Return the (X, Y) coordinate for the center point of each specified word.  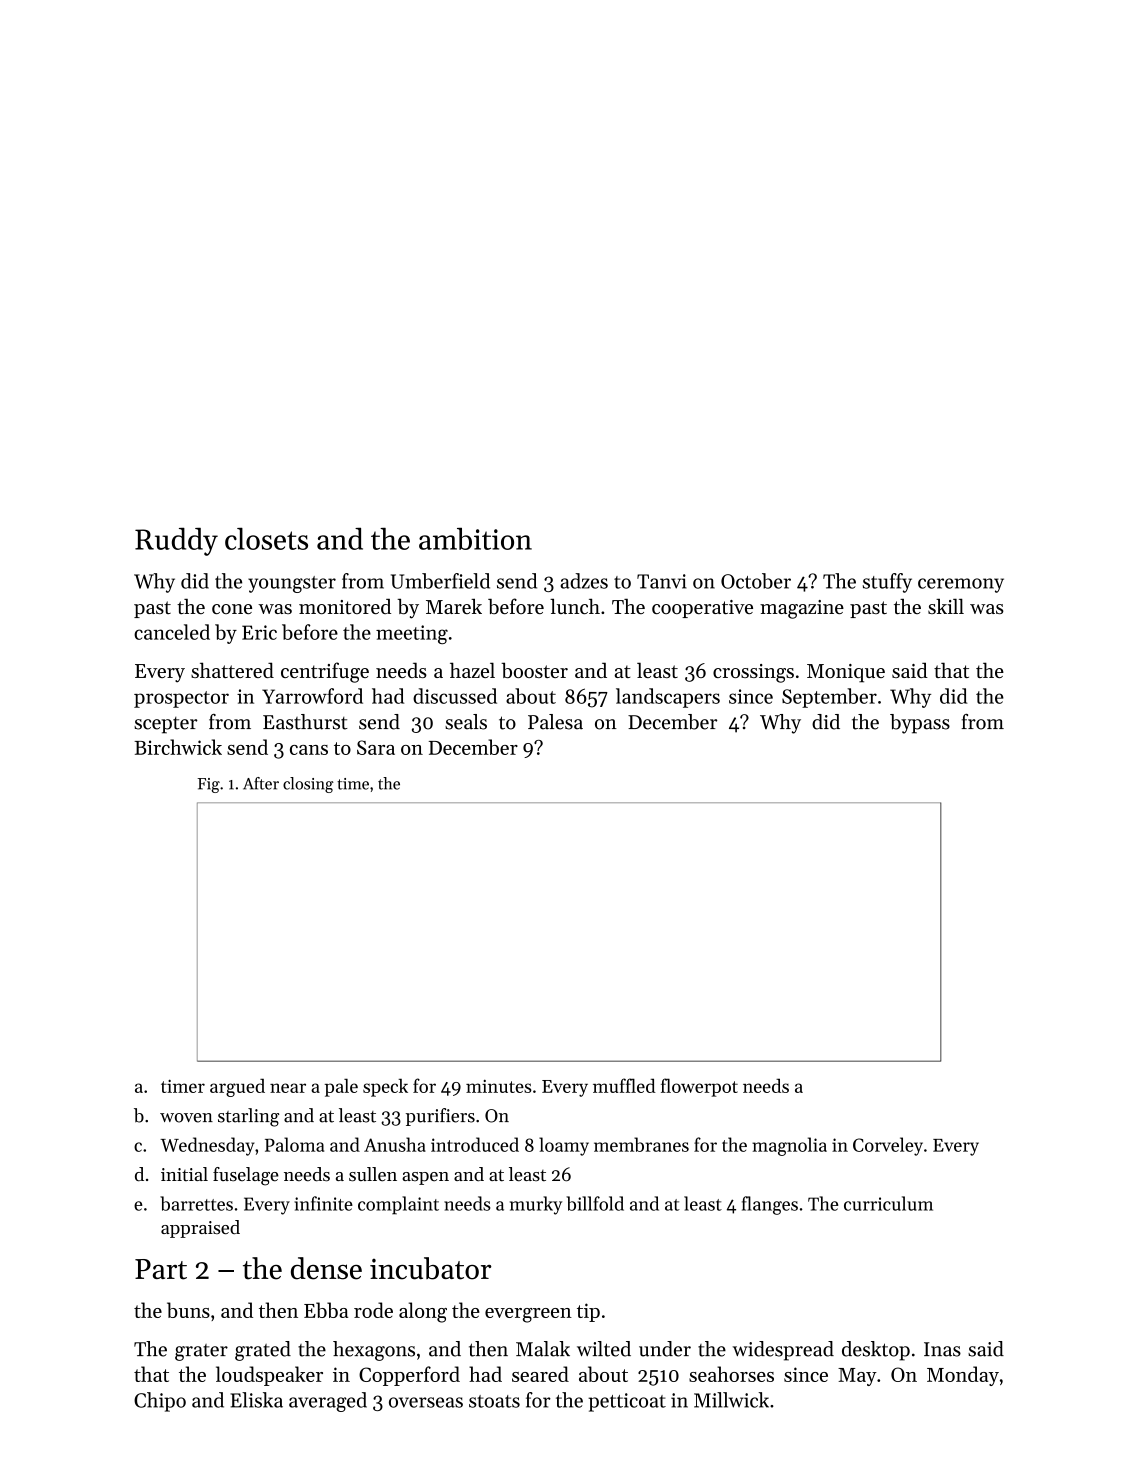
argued (237, 1087)
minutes (499, 1086)
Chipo (160, 1402)
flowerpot (699, 1087)
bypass (920, 724)
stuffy (887, 583)
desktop (876, 1351)
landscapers (668, 698)
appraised (200, 1229)
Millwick (731, 1400)
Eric (259, 632)
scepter (166, 725)
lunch (575, 606)
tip (588, 1312)
